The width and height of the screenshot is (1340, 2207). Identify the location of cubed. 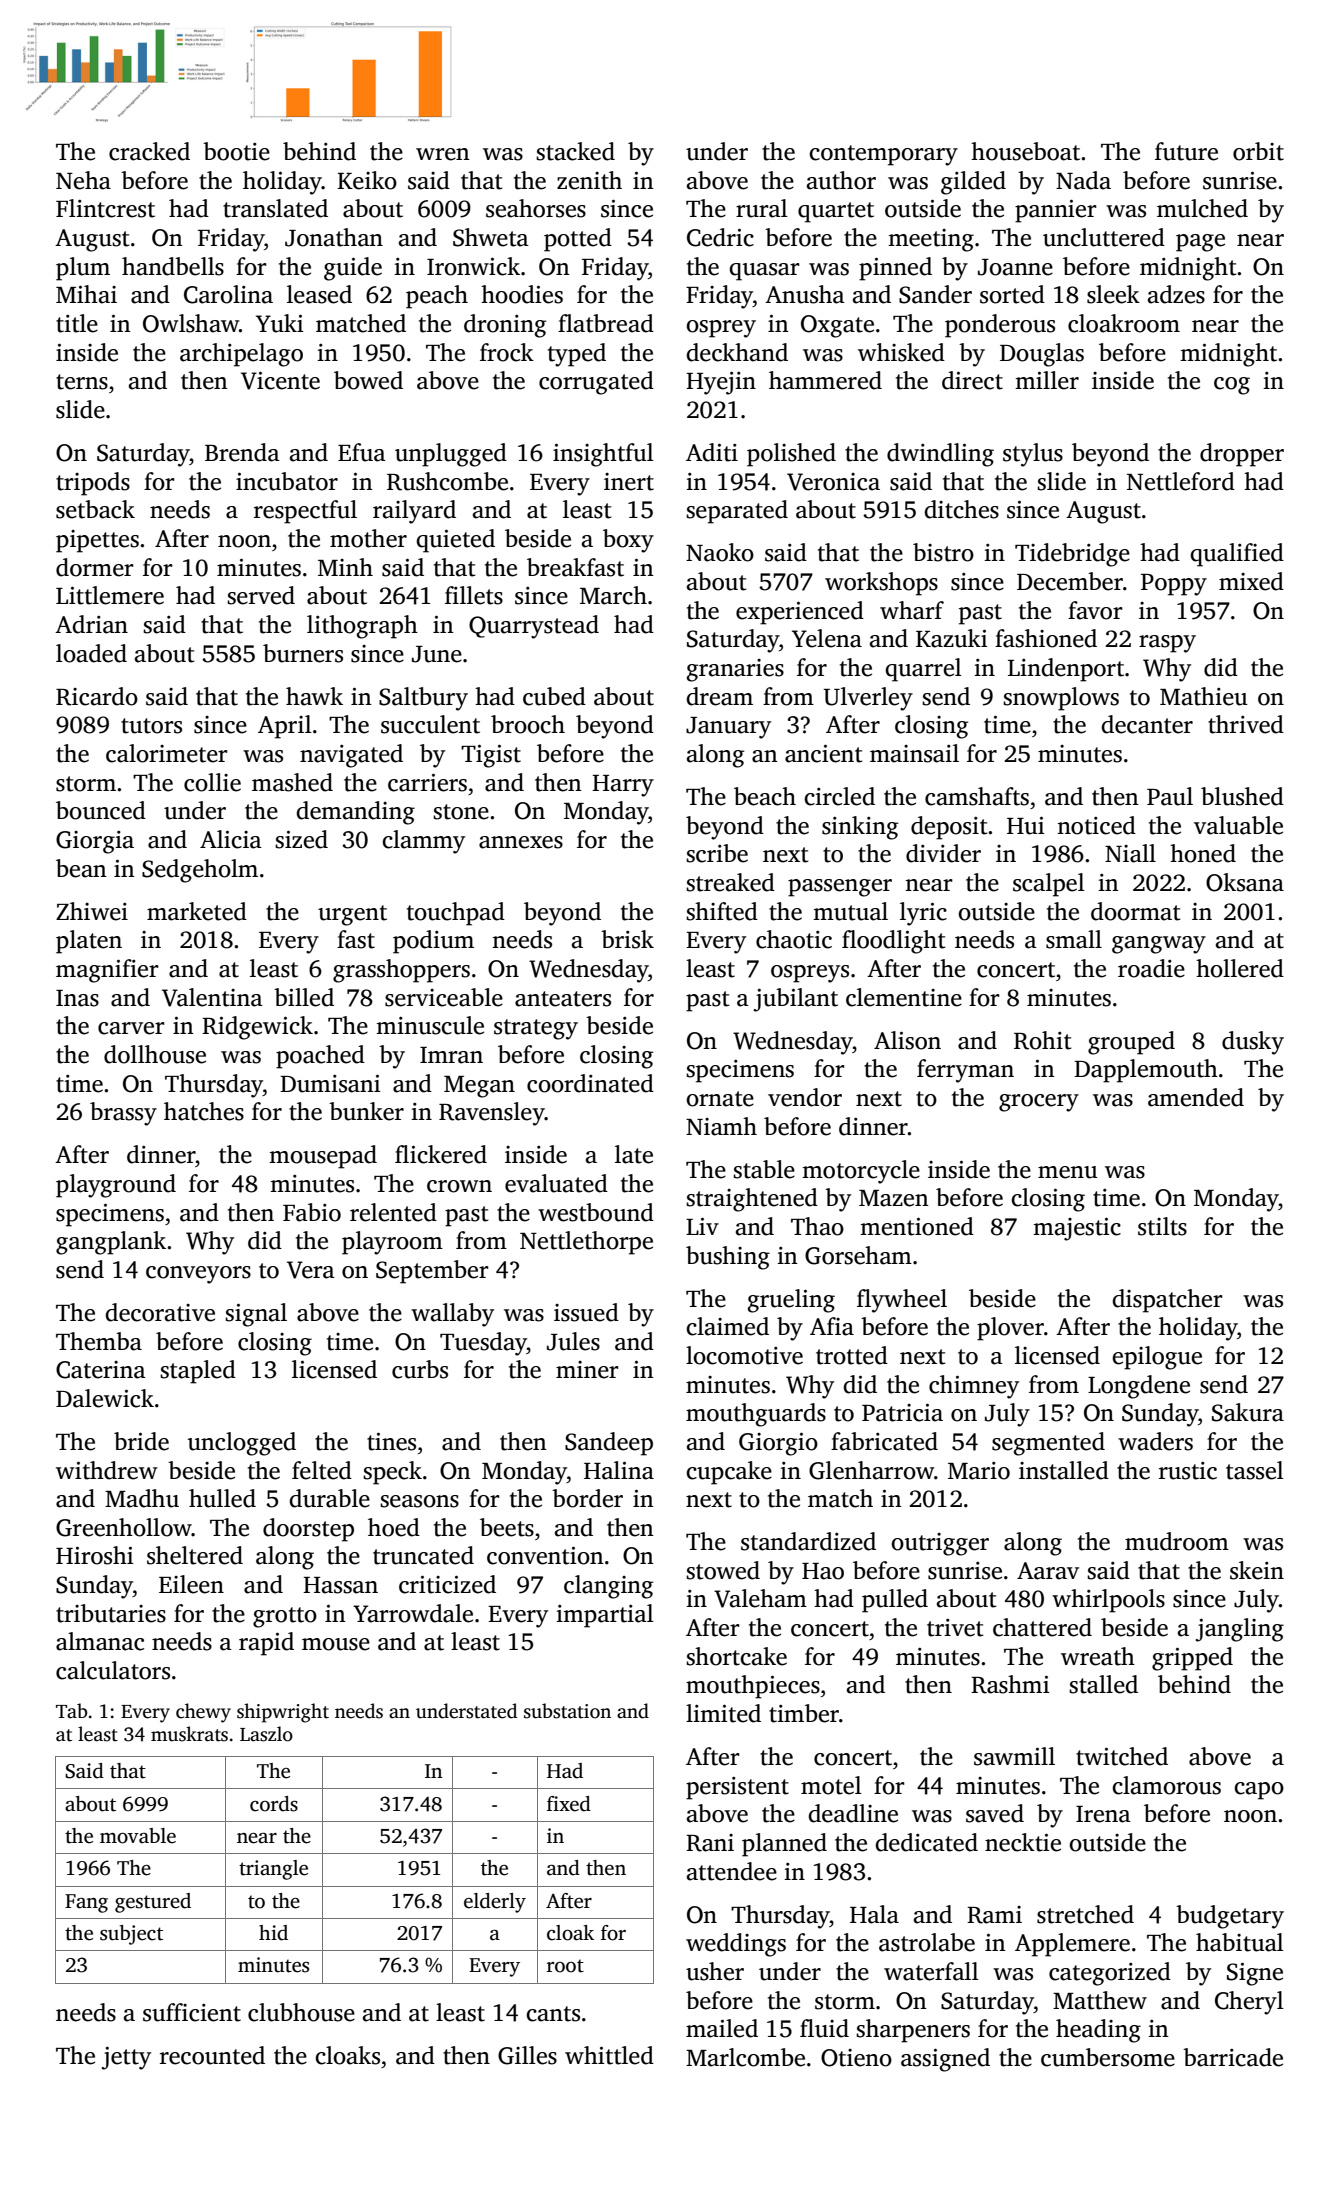
(554, 696).
